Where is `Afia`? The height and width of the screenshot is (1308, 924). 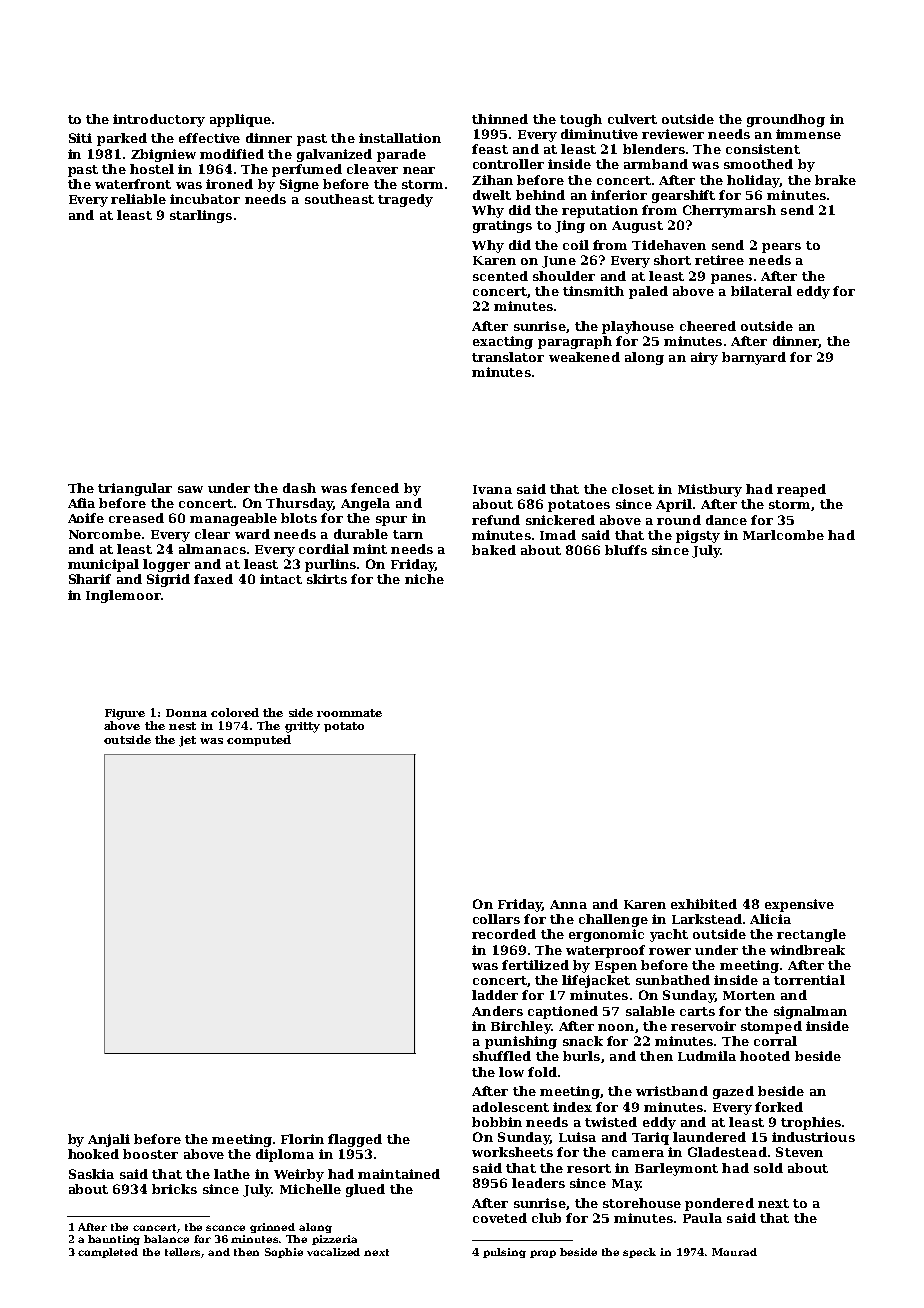
Afia is located at coordinates (81, 503).
